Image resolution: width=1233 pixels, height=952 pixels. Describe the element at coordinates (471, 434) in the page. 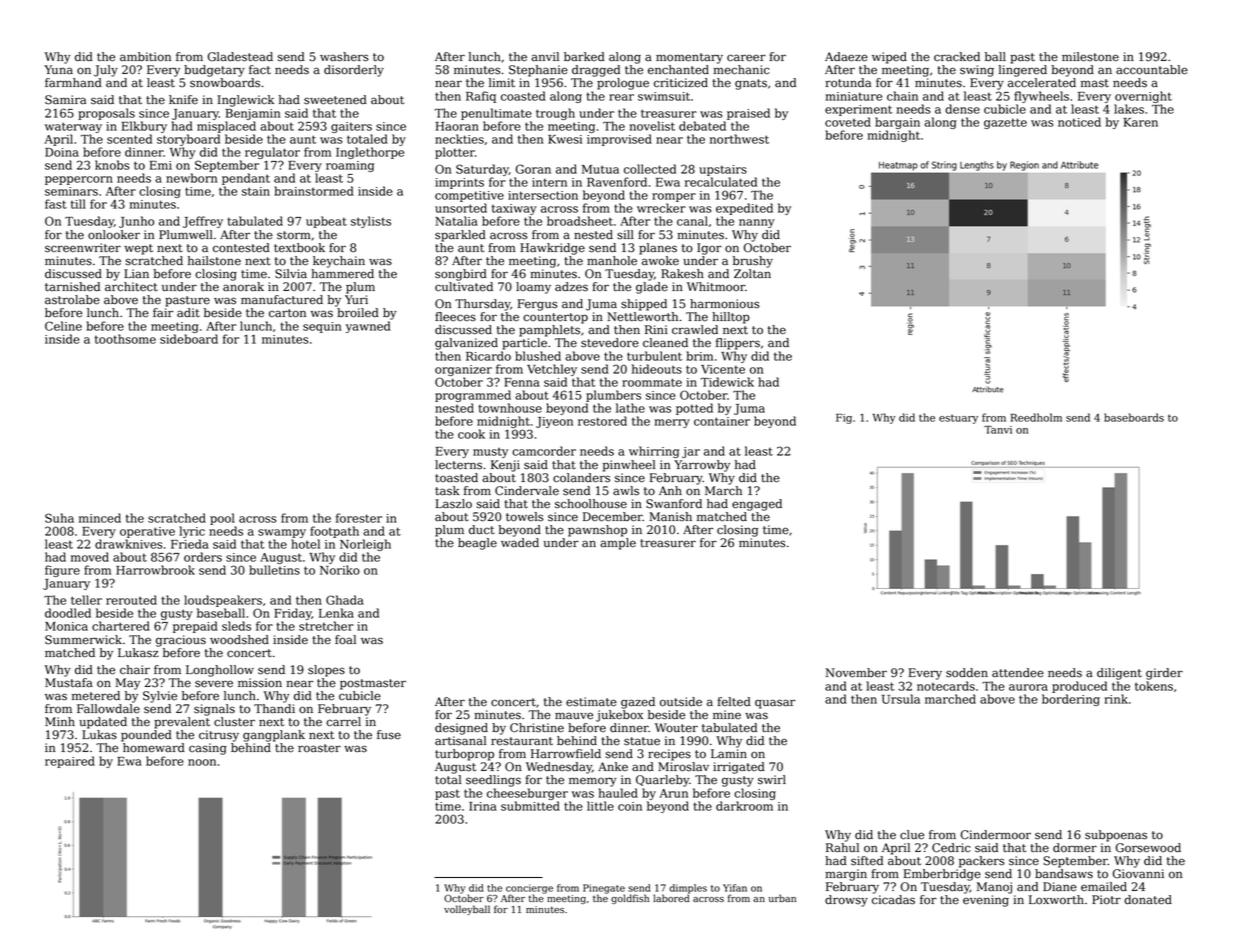

I see `cook` at that location.
